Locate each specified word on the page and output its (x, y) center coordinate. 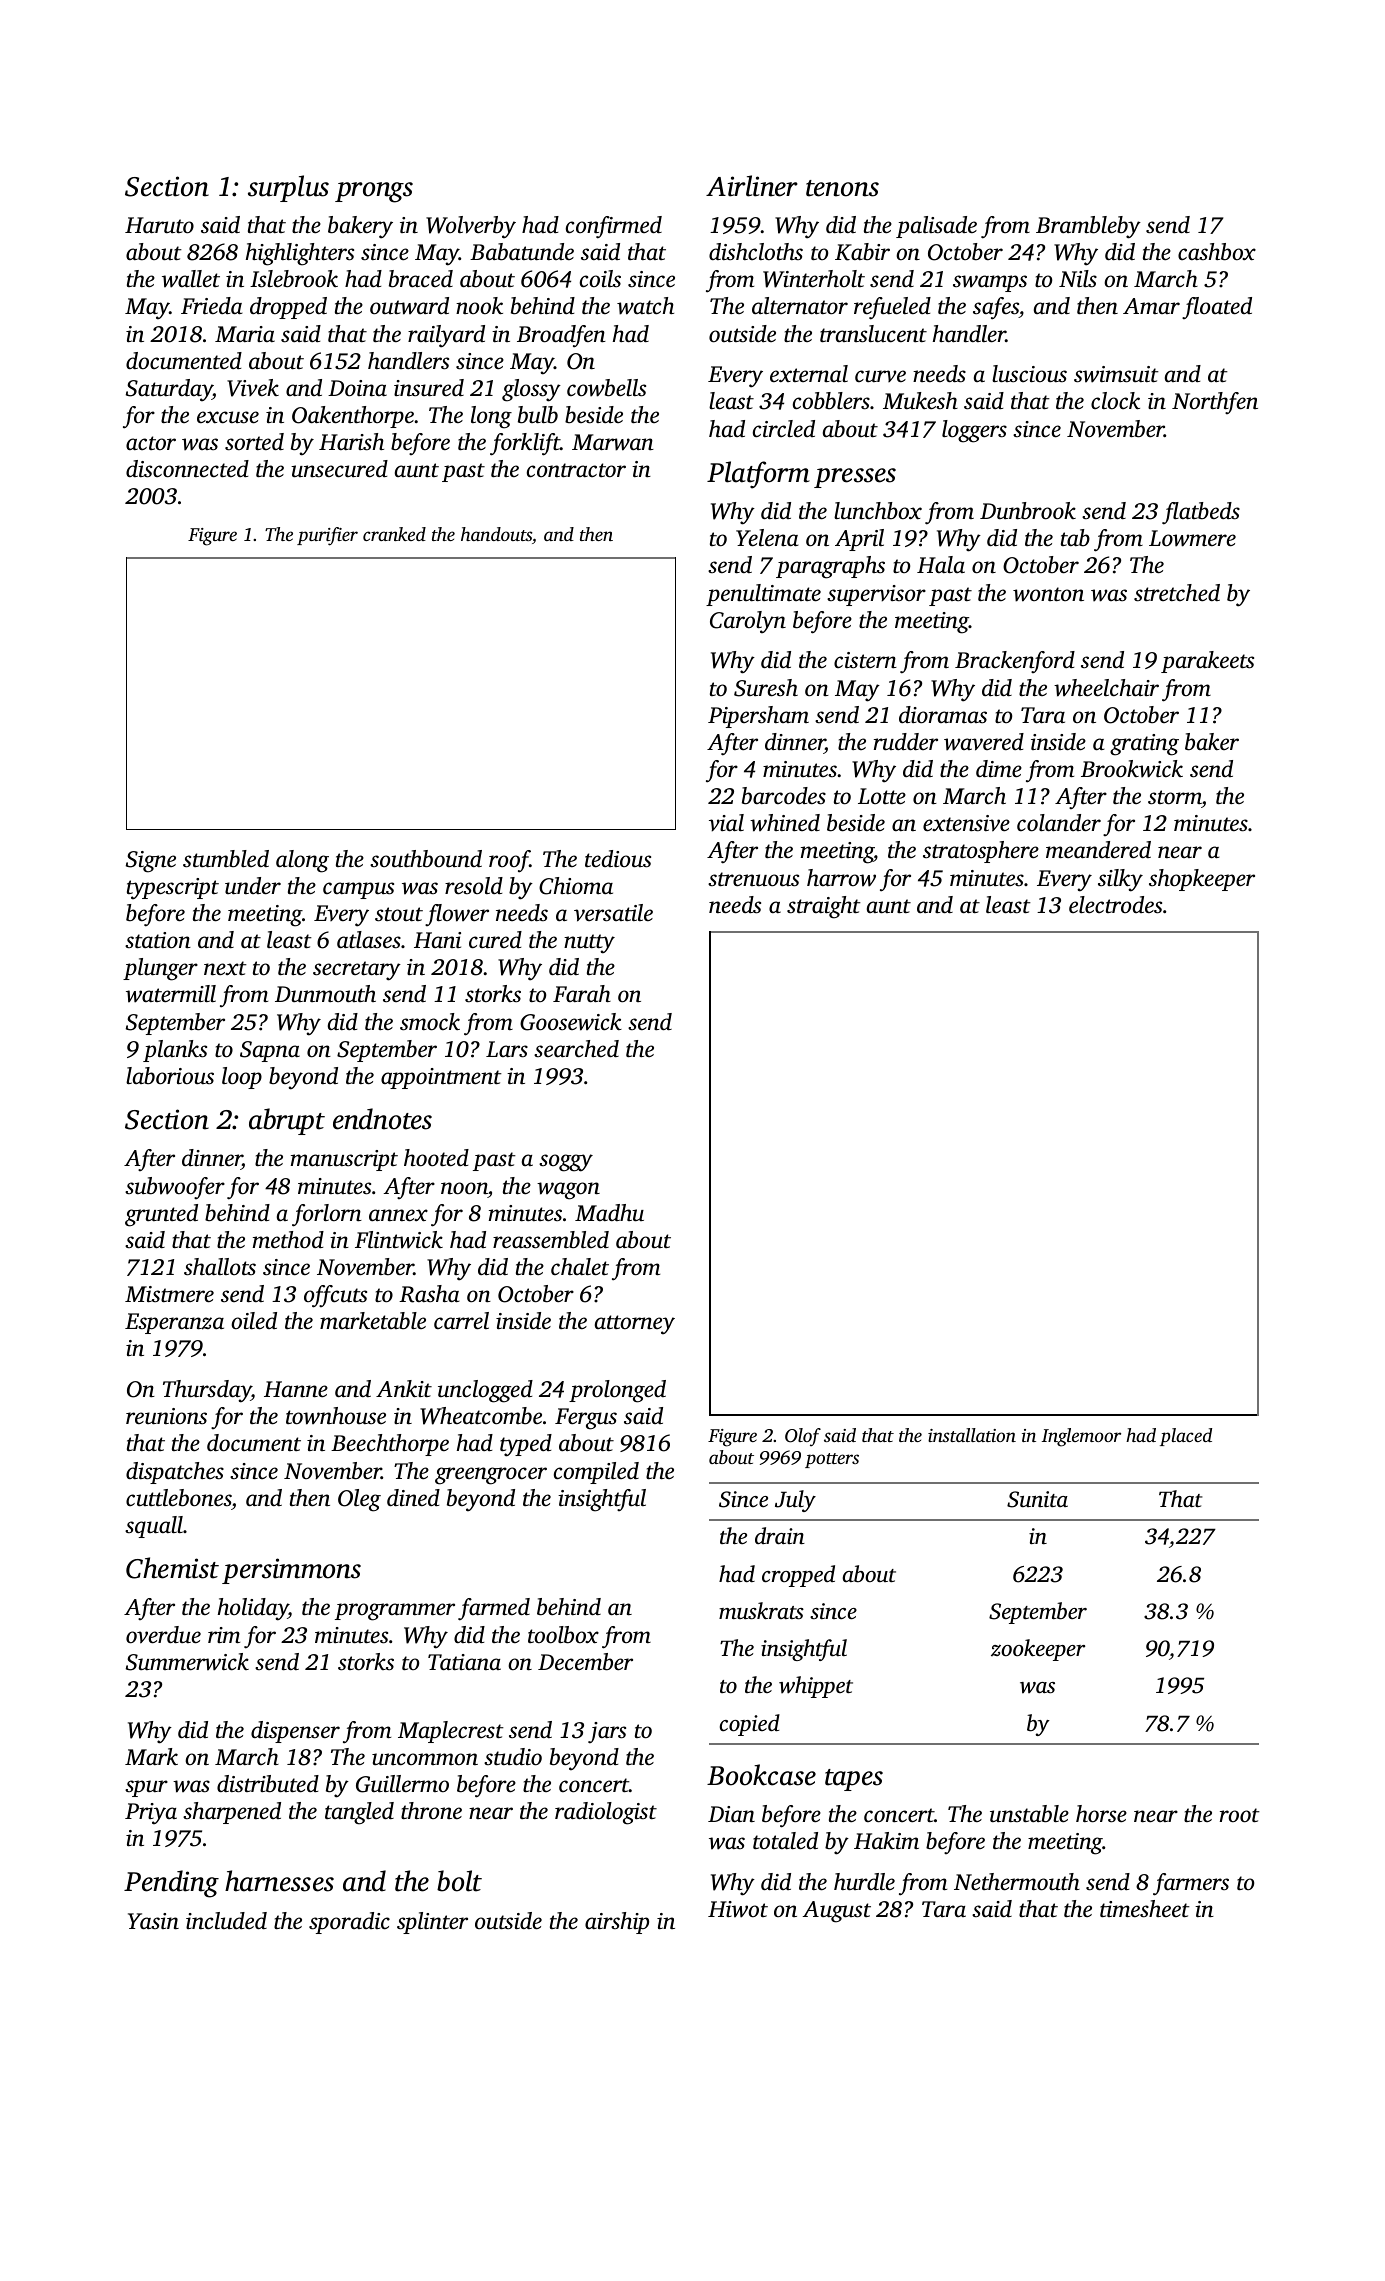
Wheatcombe (481, 1416)
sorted (254, 442)
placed (1186, 1437)
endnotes (382, 1119)
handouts (496, 534)
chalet (580, 1267)
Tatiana (464, 1662)
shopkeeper (1202, 880)
